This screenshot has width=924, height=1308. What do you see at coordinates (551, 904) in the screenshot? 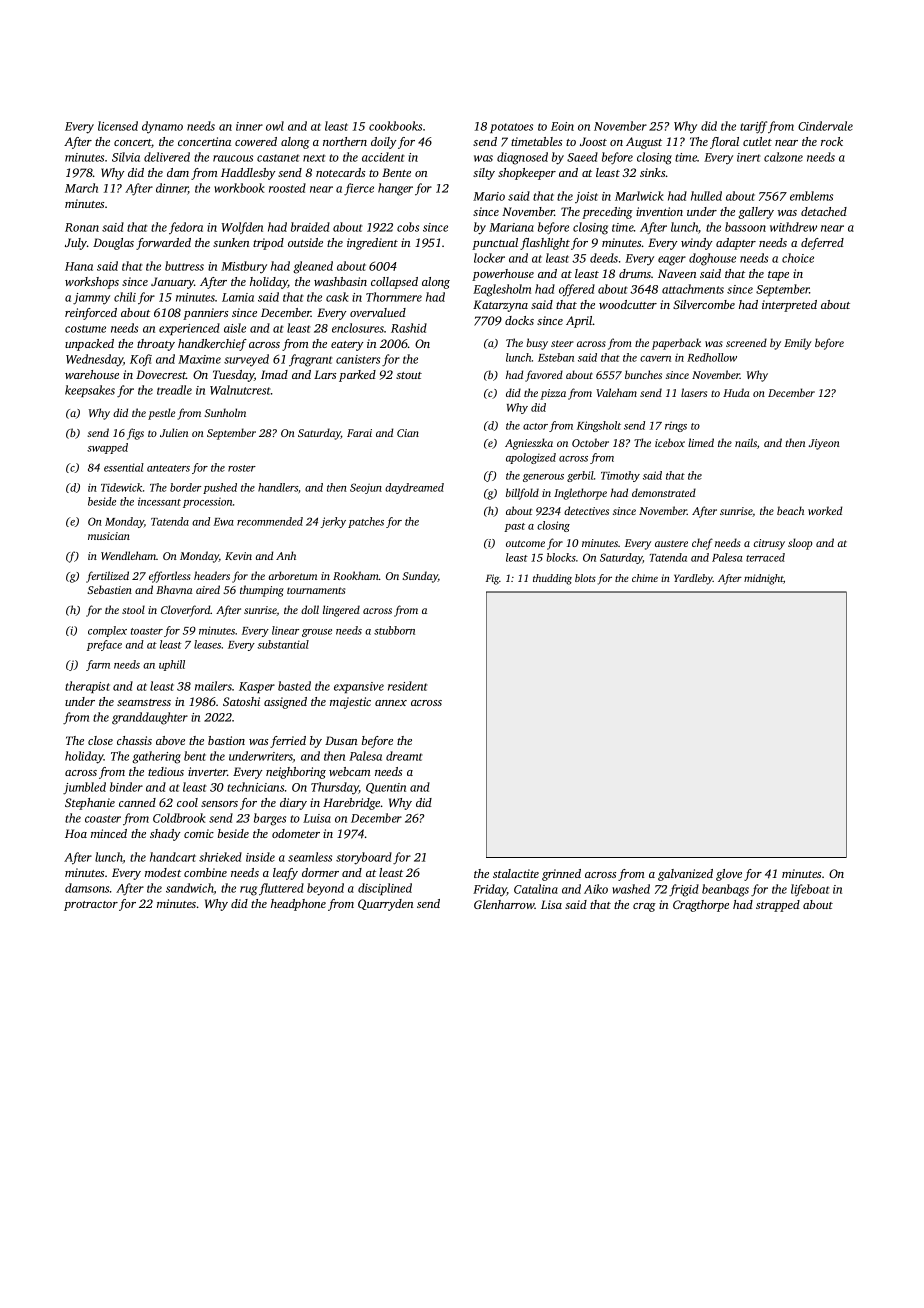
I see `Lisa` at bounding box center [551, 904].
